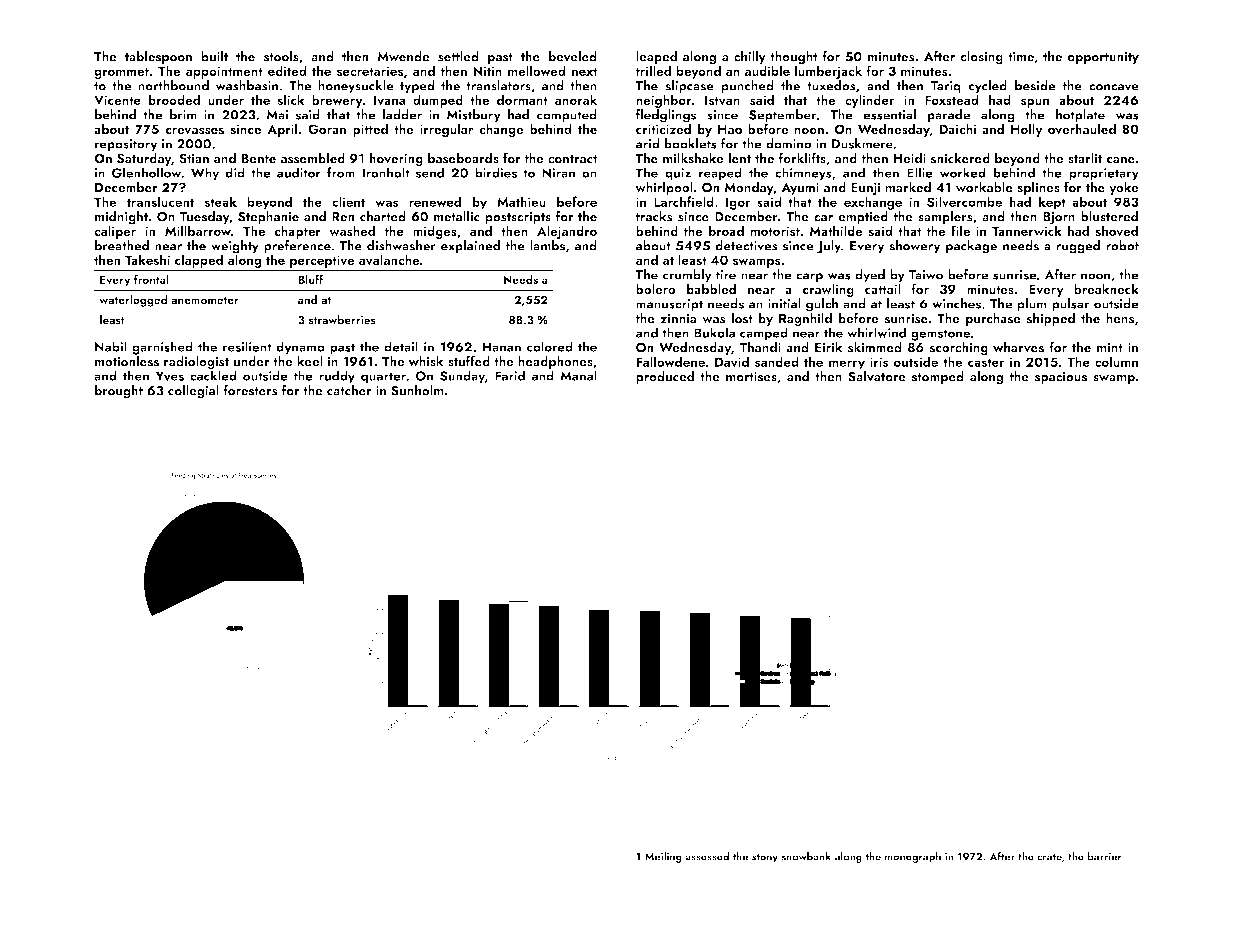  Describe the element at coordinates (940, 335) in the page. I see `gemstone` at that location.
